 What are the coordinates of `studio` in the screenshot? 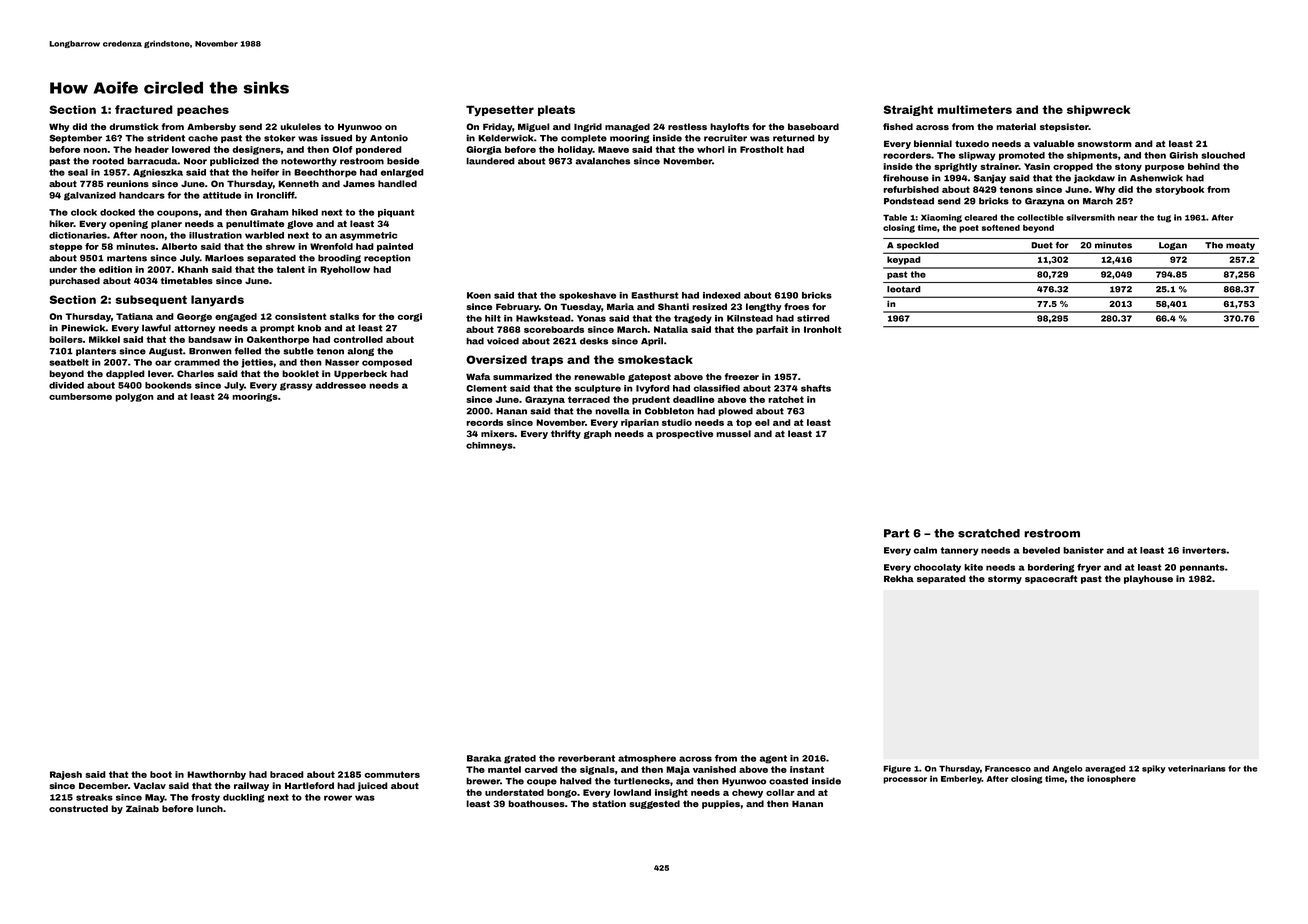 It's located at (677, 422).
